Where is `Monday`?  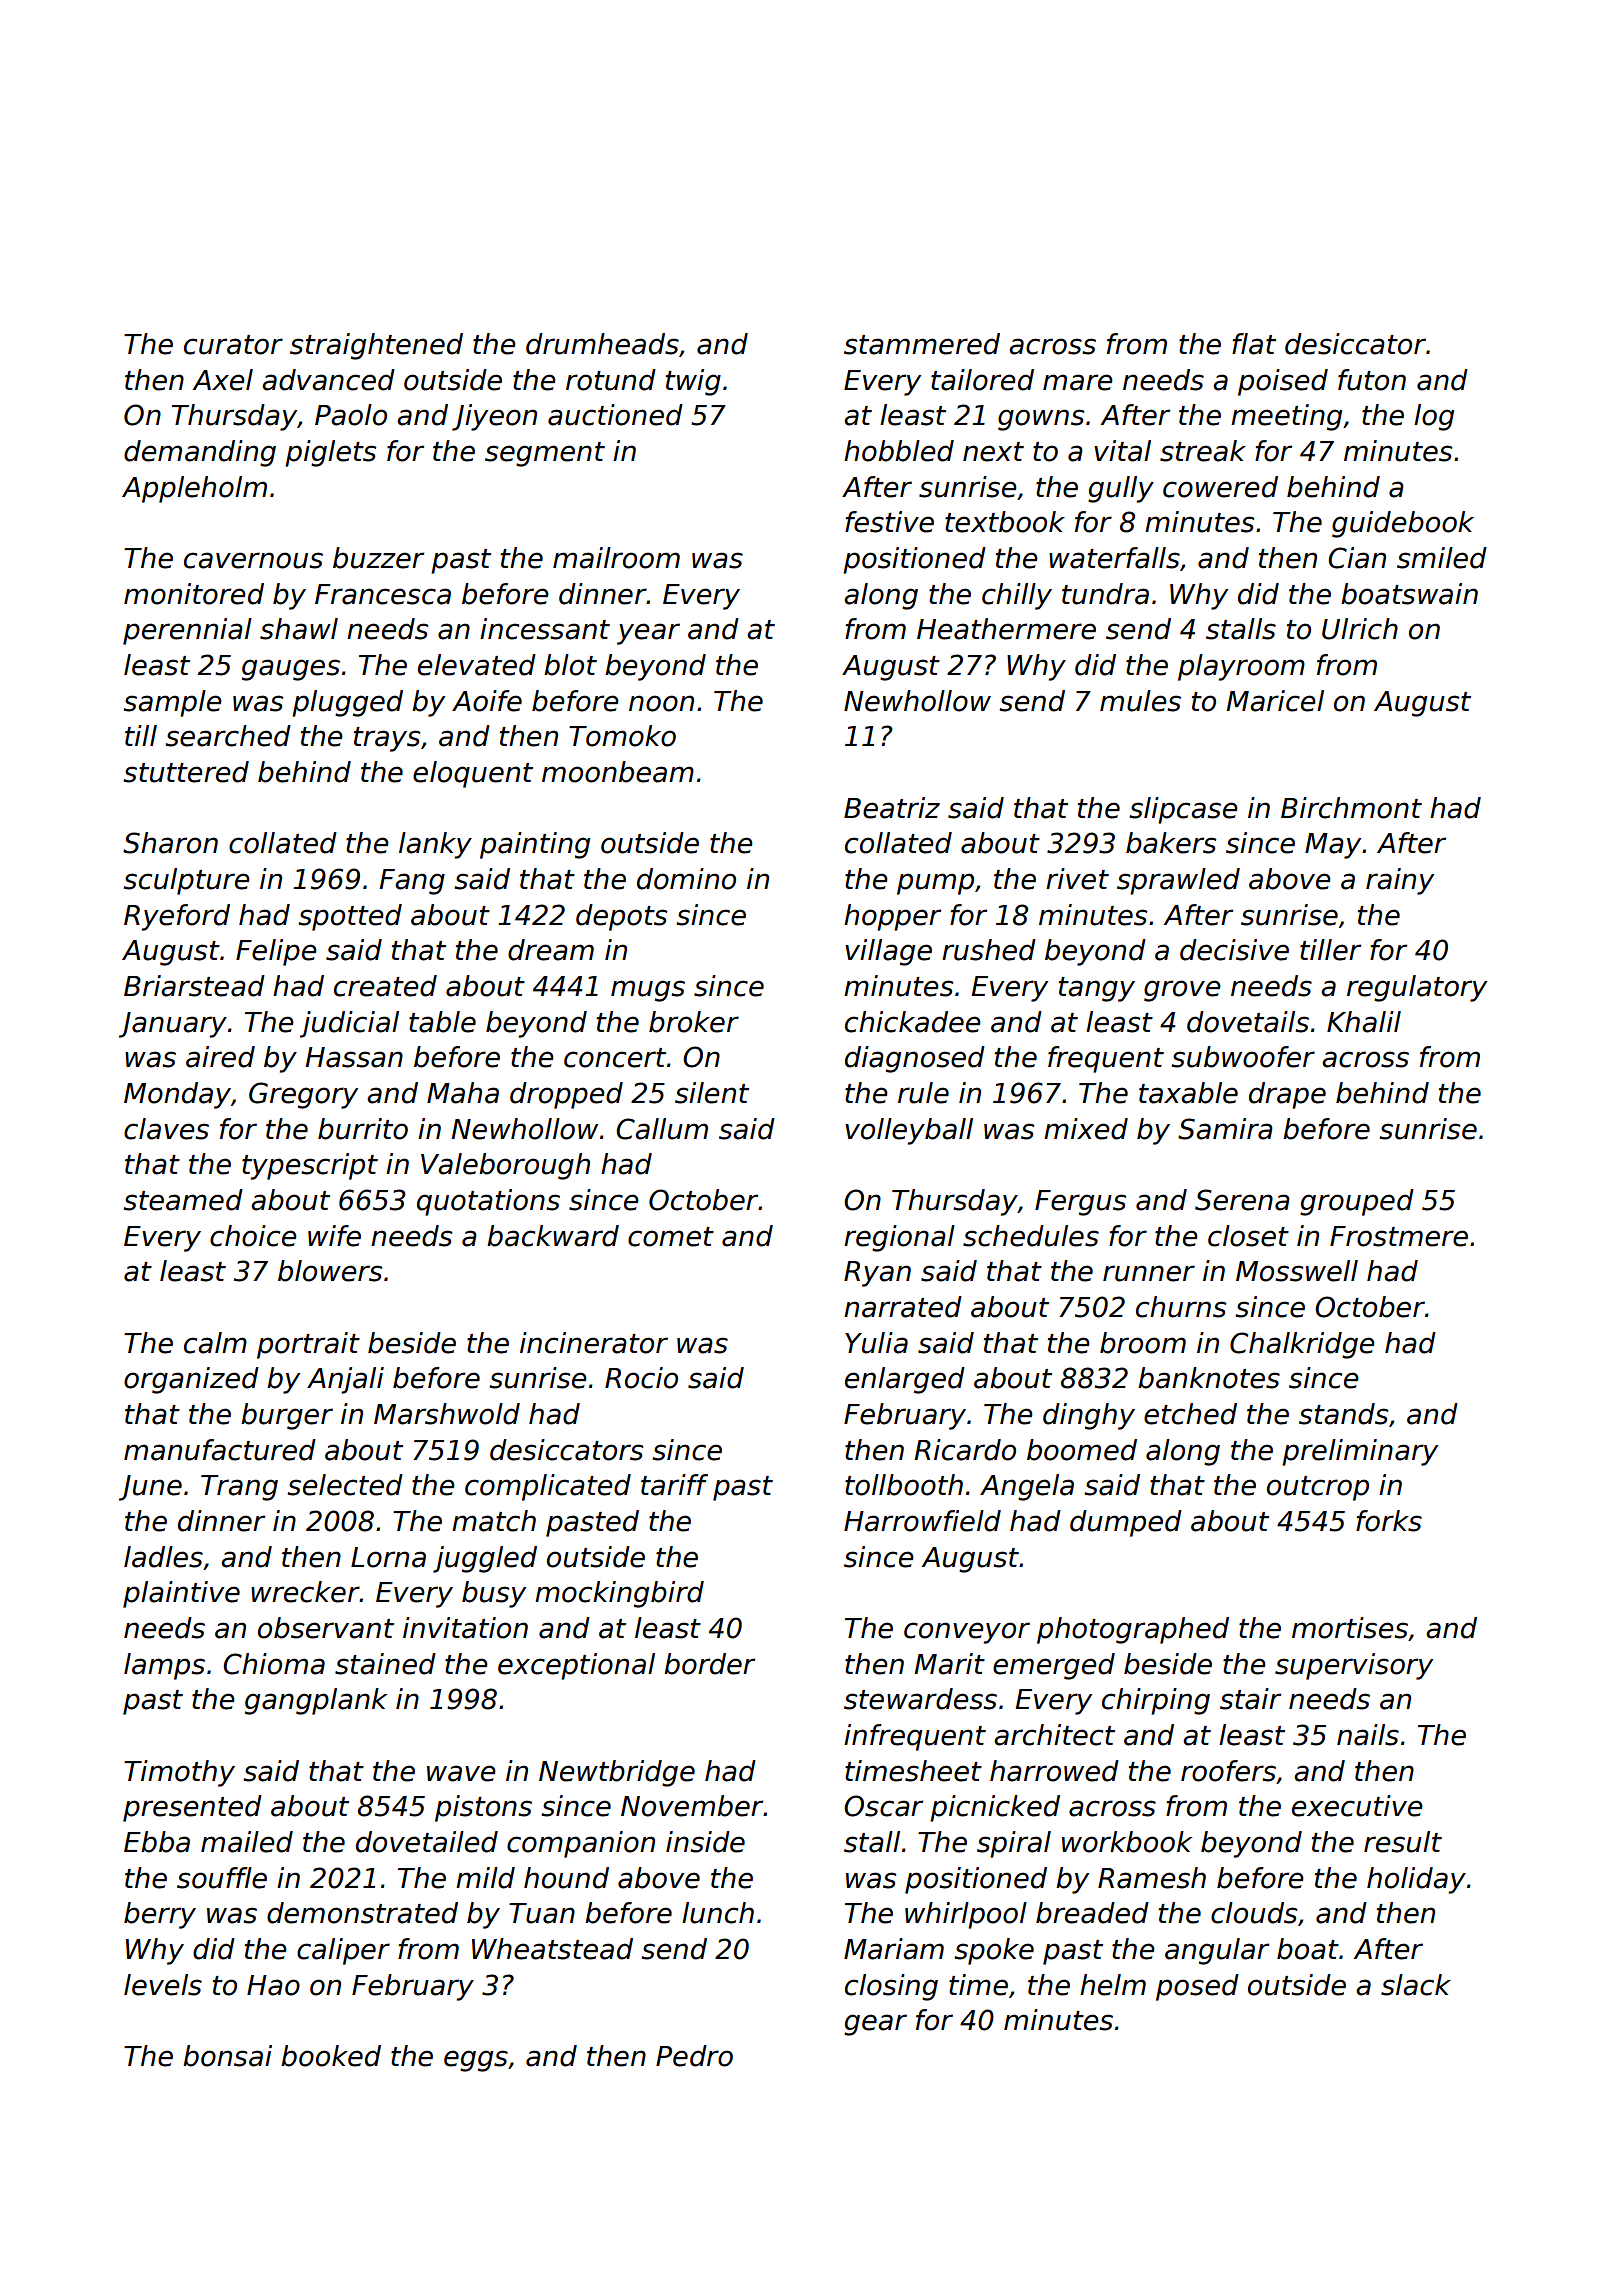
Monday is located at coordinates (177, 1095).
